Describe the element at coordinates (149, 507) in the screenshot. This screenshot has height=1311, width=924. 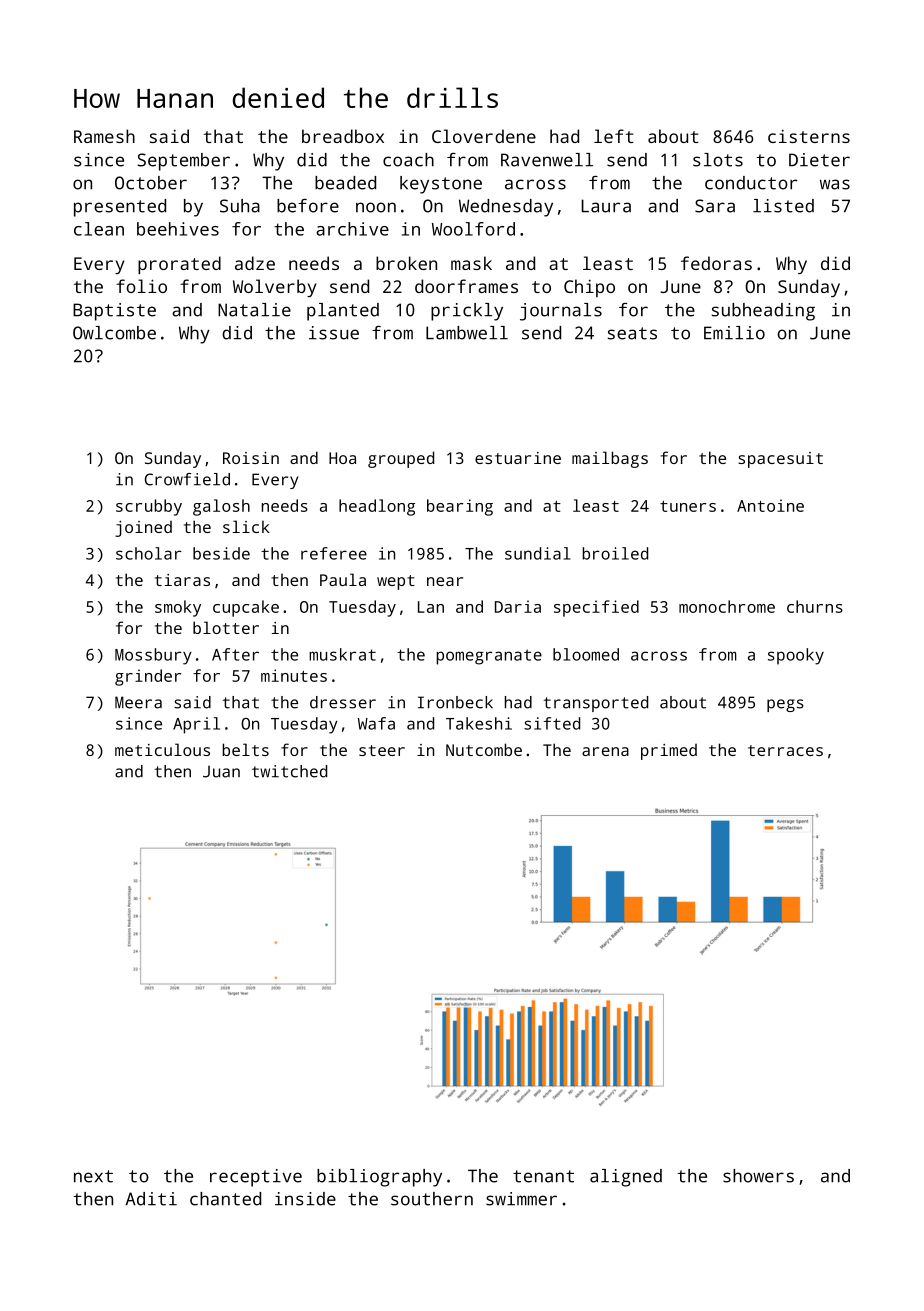
I see `scrubby` at that location.
